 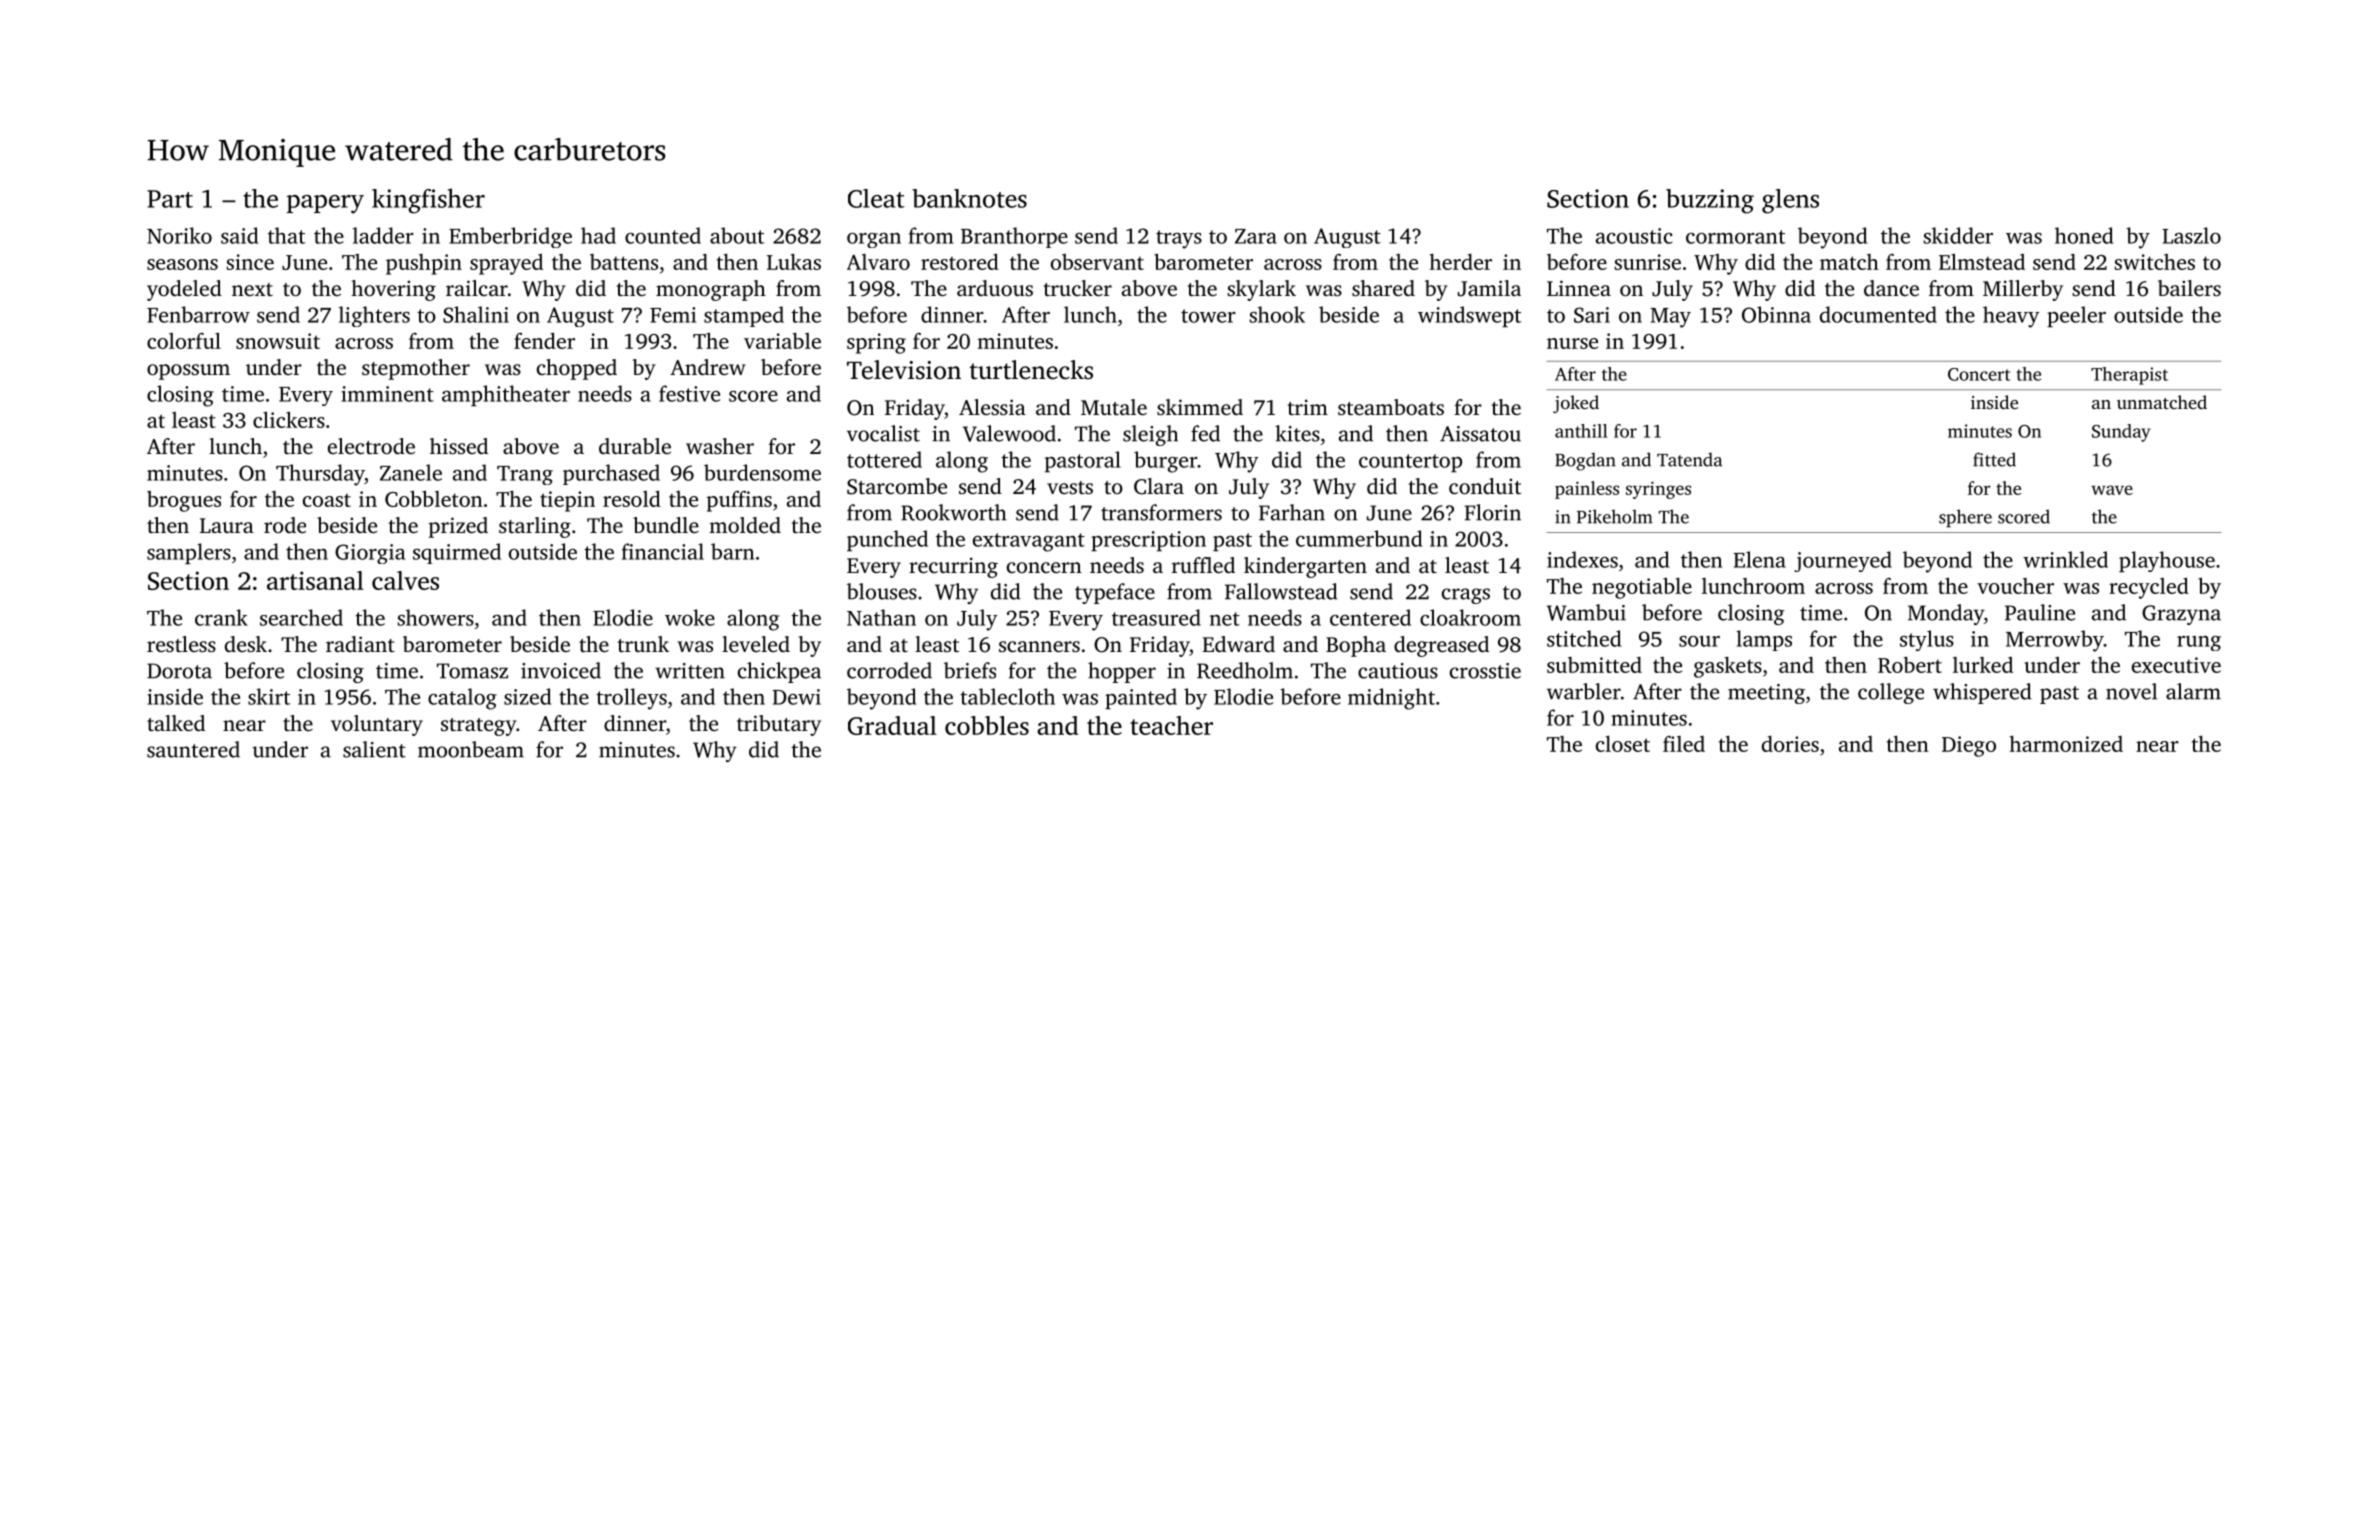 I want to click on Noriko, so click(x=179, y=235).
